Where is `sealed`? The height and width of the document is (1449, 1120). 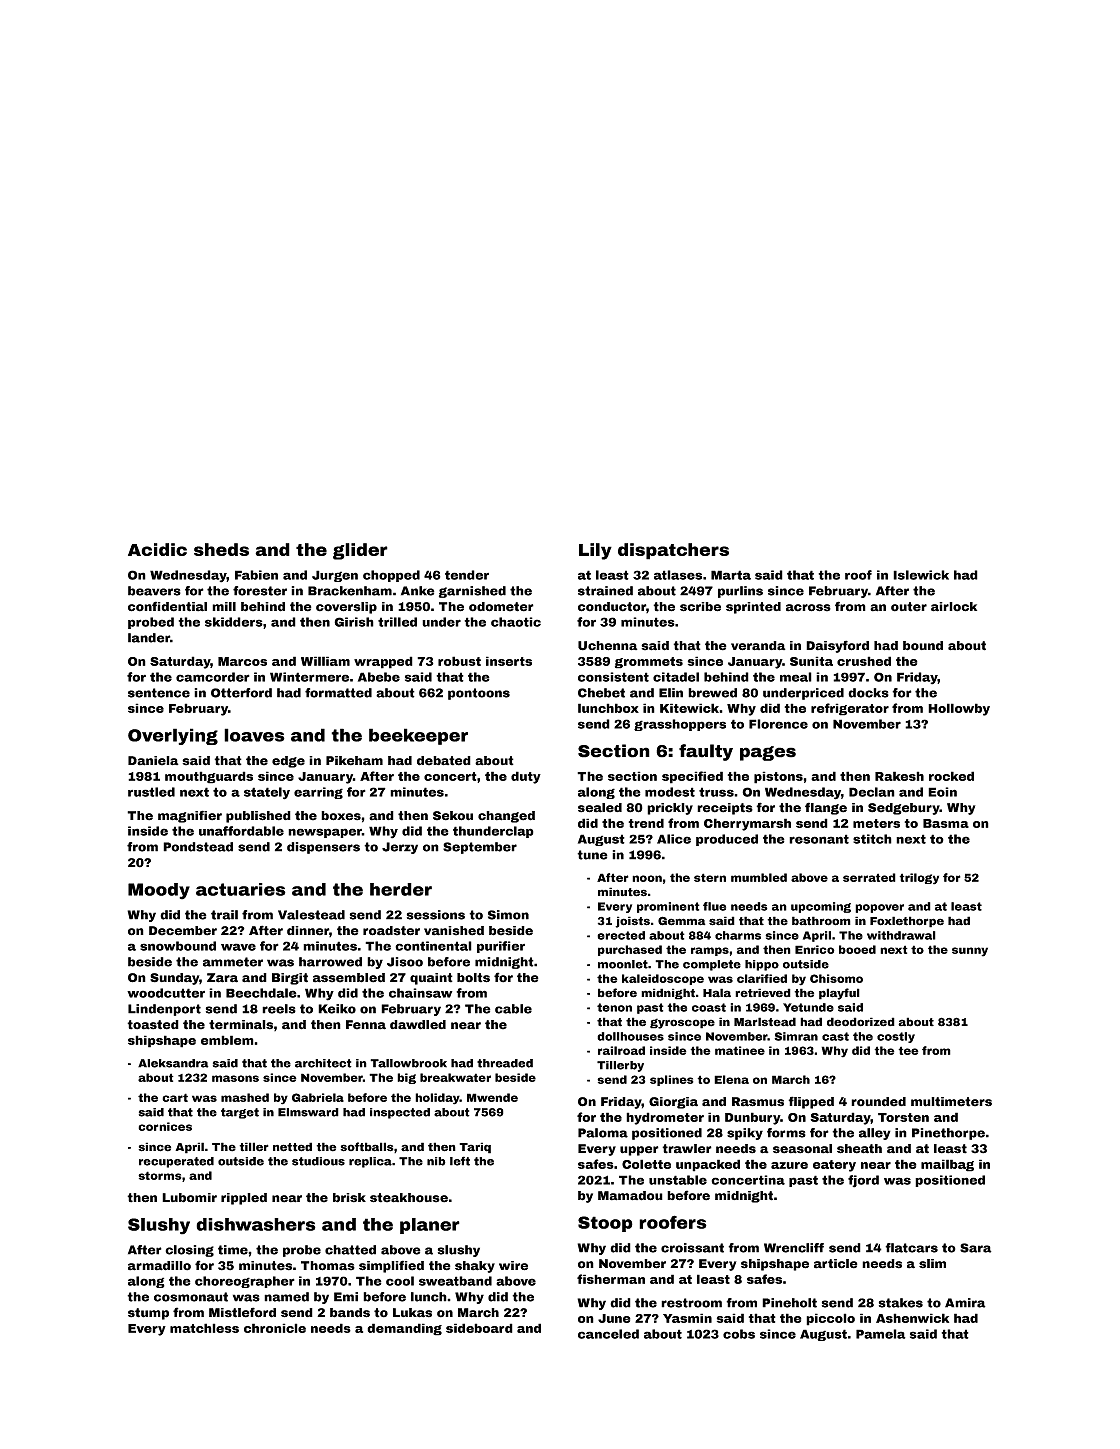 sealed is located at coordinates (600, 808).
